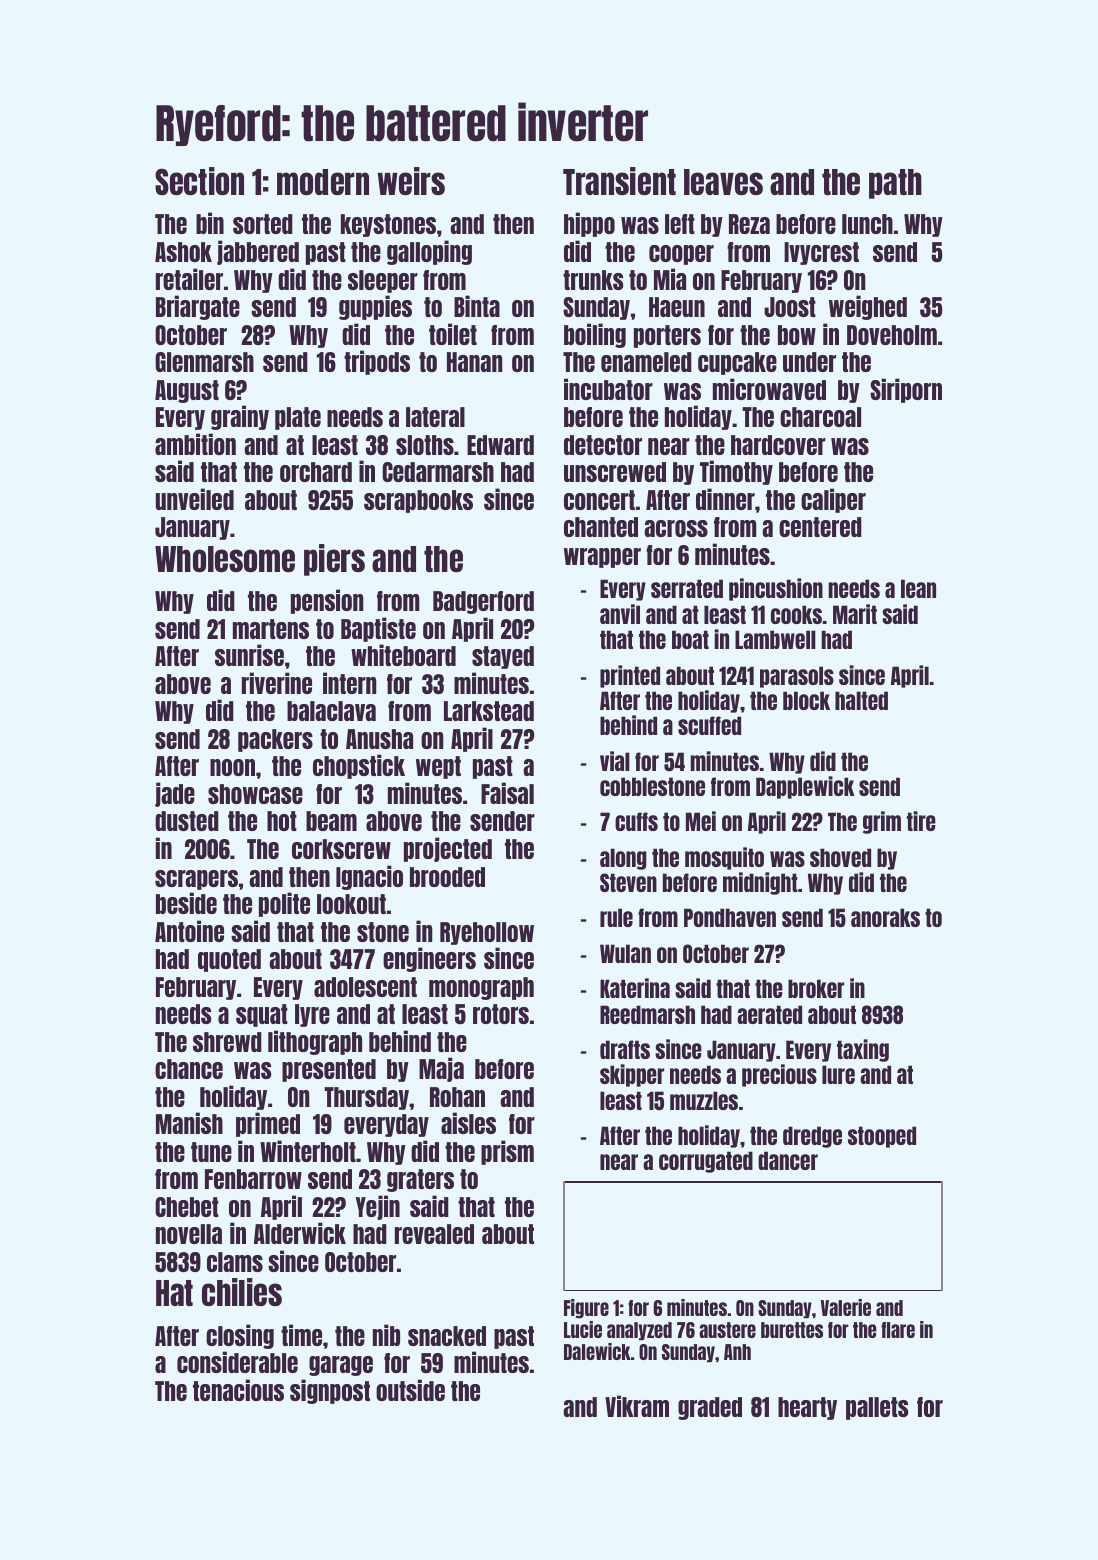 The height and width of the screenshot is (1560, 1098). What do you see at coordinates (195, 499) in the screenshot?
I see `unveiled` at bounding box center [195, 499].
